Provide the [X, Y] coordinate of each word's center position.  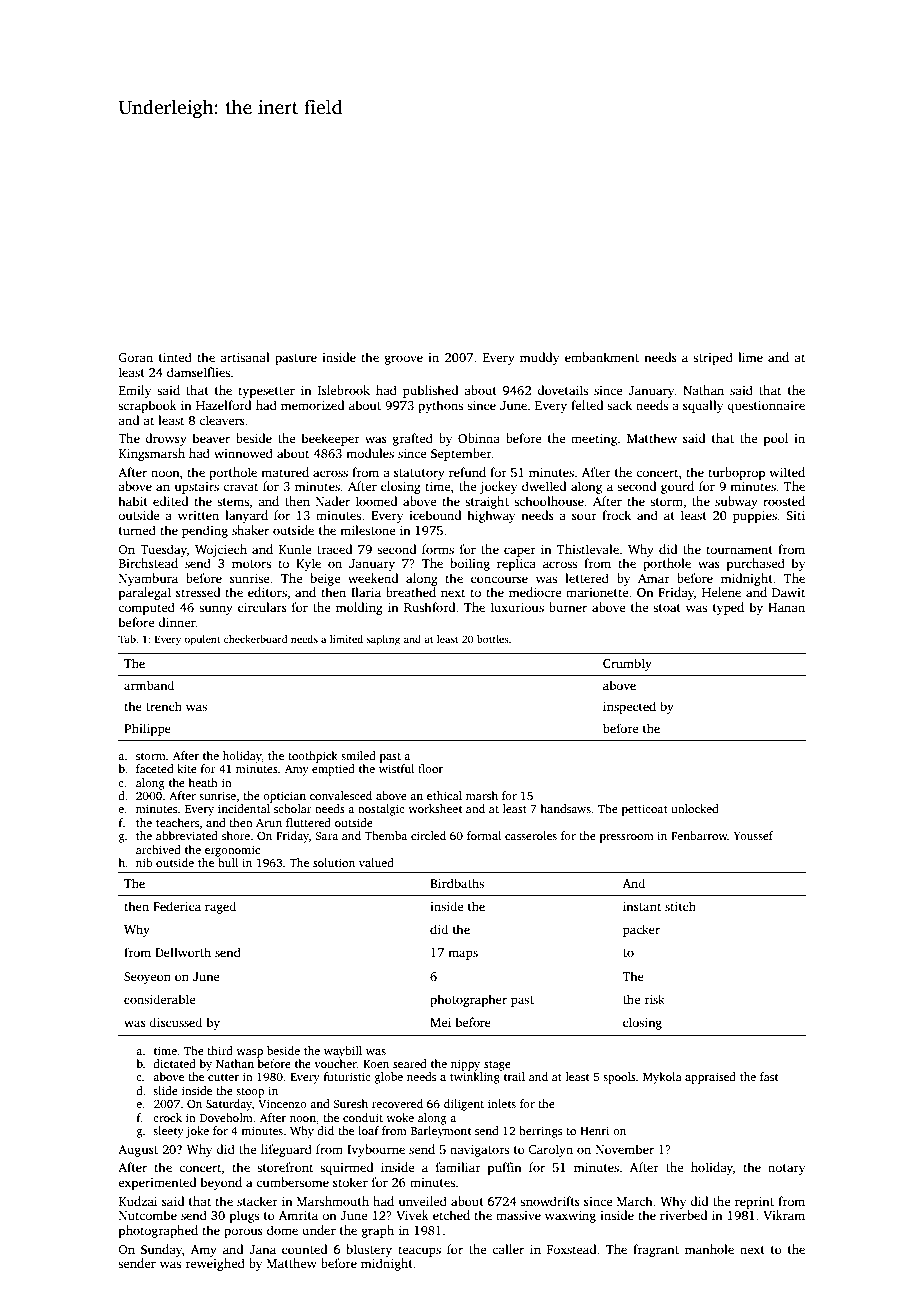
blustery [369, 1250]
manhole [709, 1249]
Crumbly [627, 664]
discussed [175, 1022]
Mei [440, 1022]
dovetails [562, 390]
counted [304, 1249]
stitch [680, 906]
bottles [493, 639]
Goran [135, 357]
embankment [602, 357]
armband [149, 685]
